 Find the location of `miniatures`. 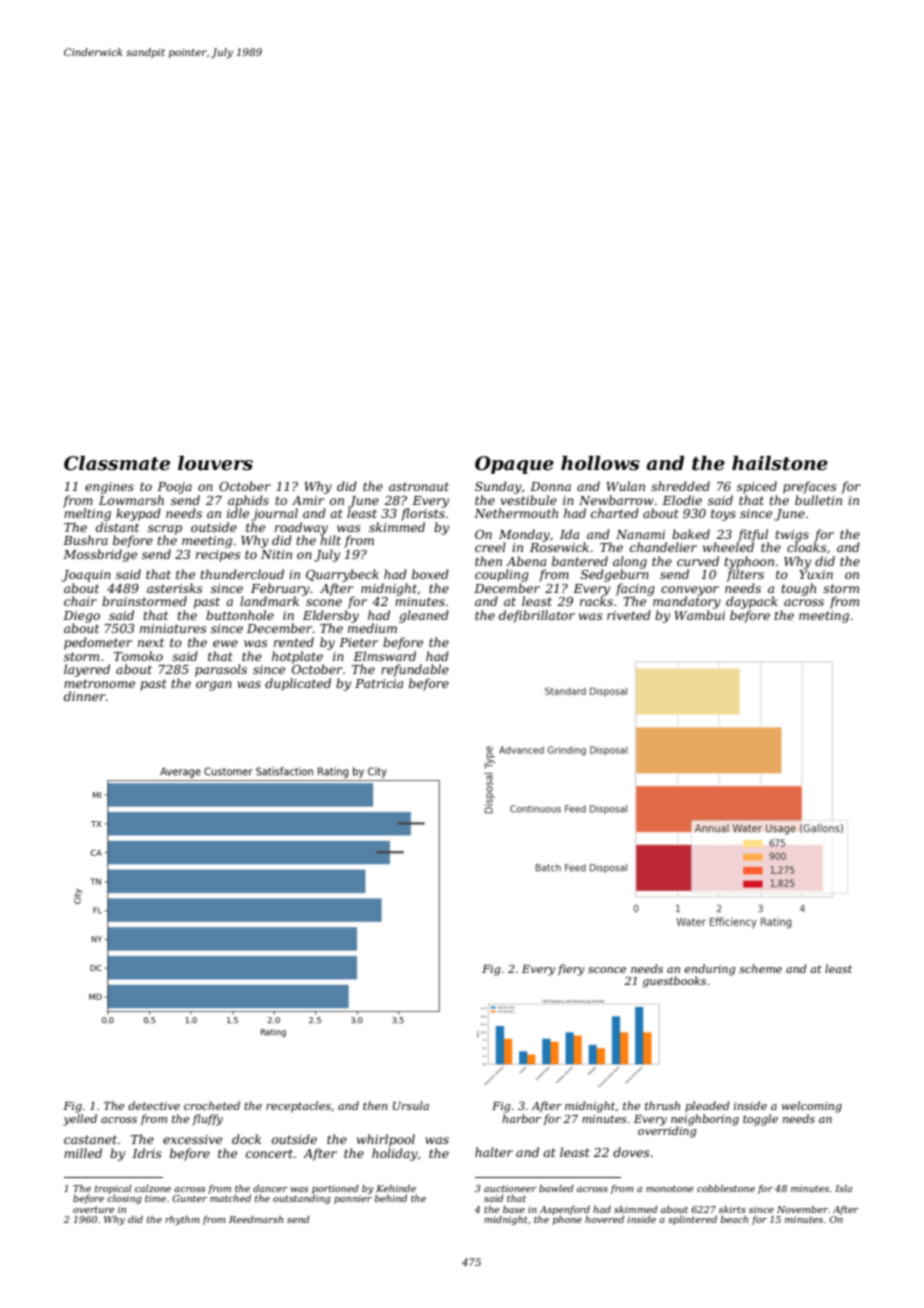

miniatures is located at coordinates (173, 628).
